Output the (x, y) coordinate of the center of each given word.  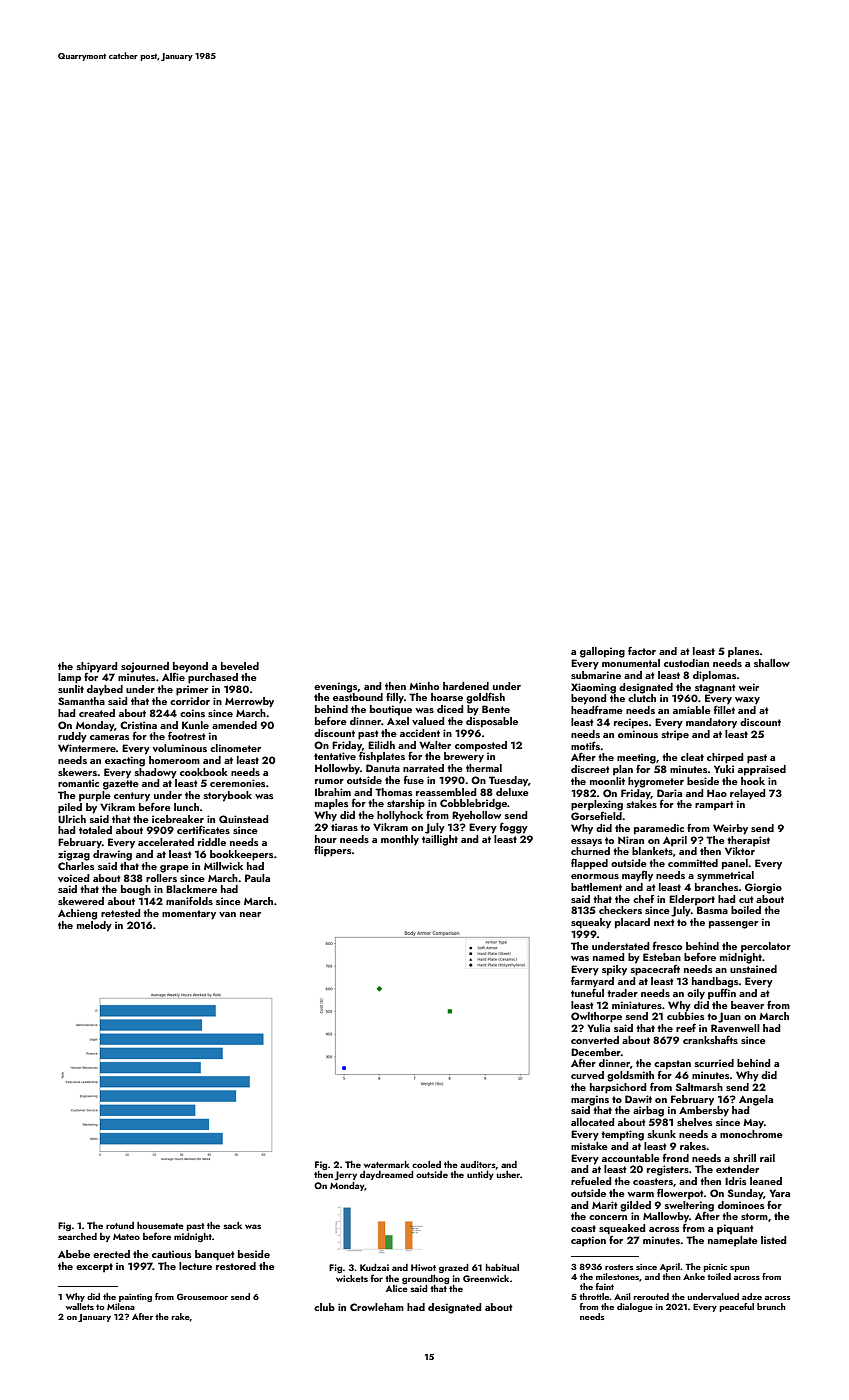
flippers (333, 851)
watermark (387, 1164)
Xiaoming (593, 688)
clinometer (235, 748)
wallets (80, 1306)
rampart (714, 806)
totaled (95, 830)
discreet (590, 769)
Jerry (345, 1175)
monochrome (751, 1134)
